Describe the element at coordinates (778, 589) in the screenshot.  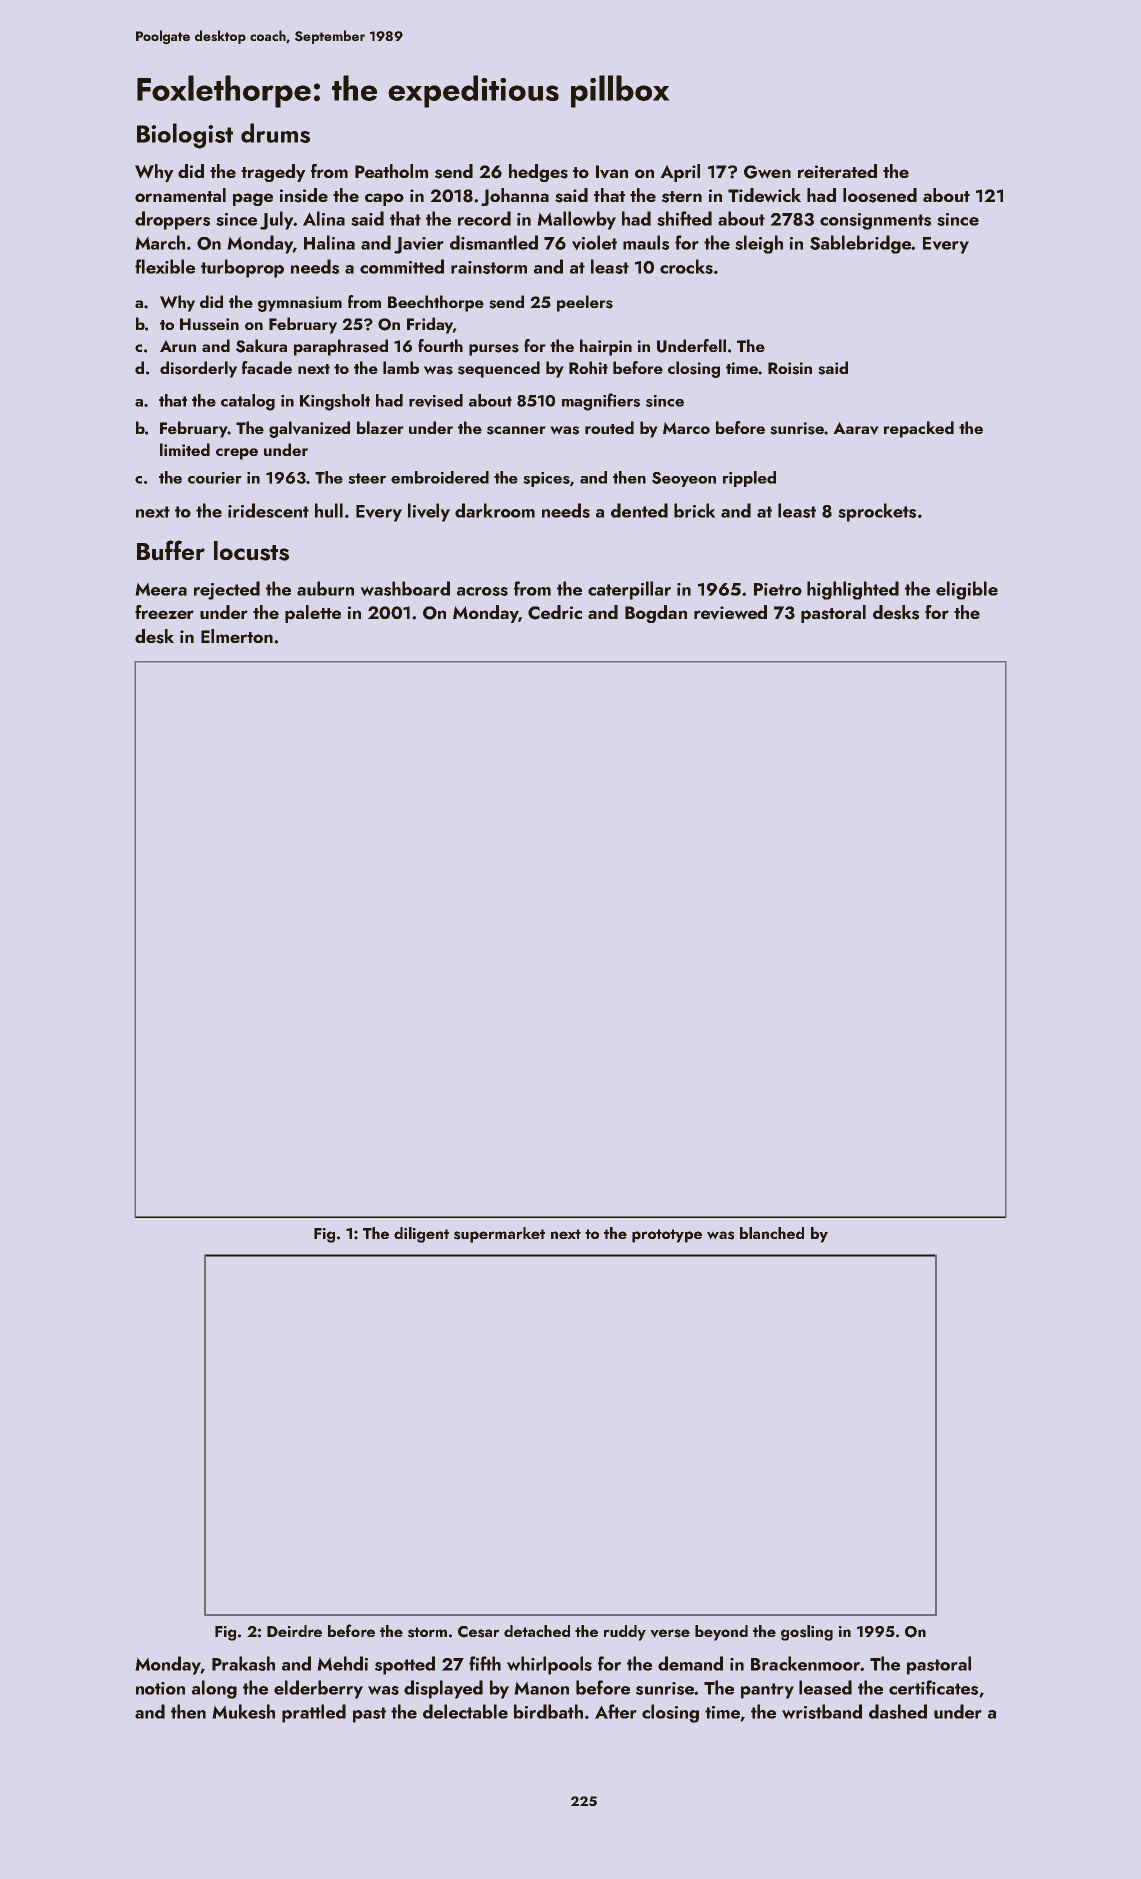
I see `Pietro` at that location.
